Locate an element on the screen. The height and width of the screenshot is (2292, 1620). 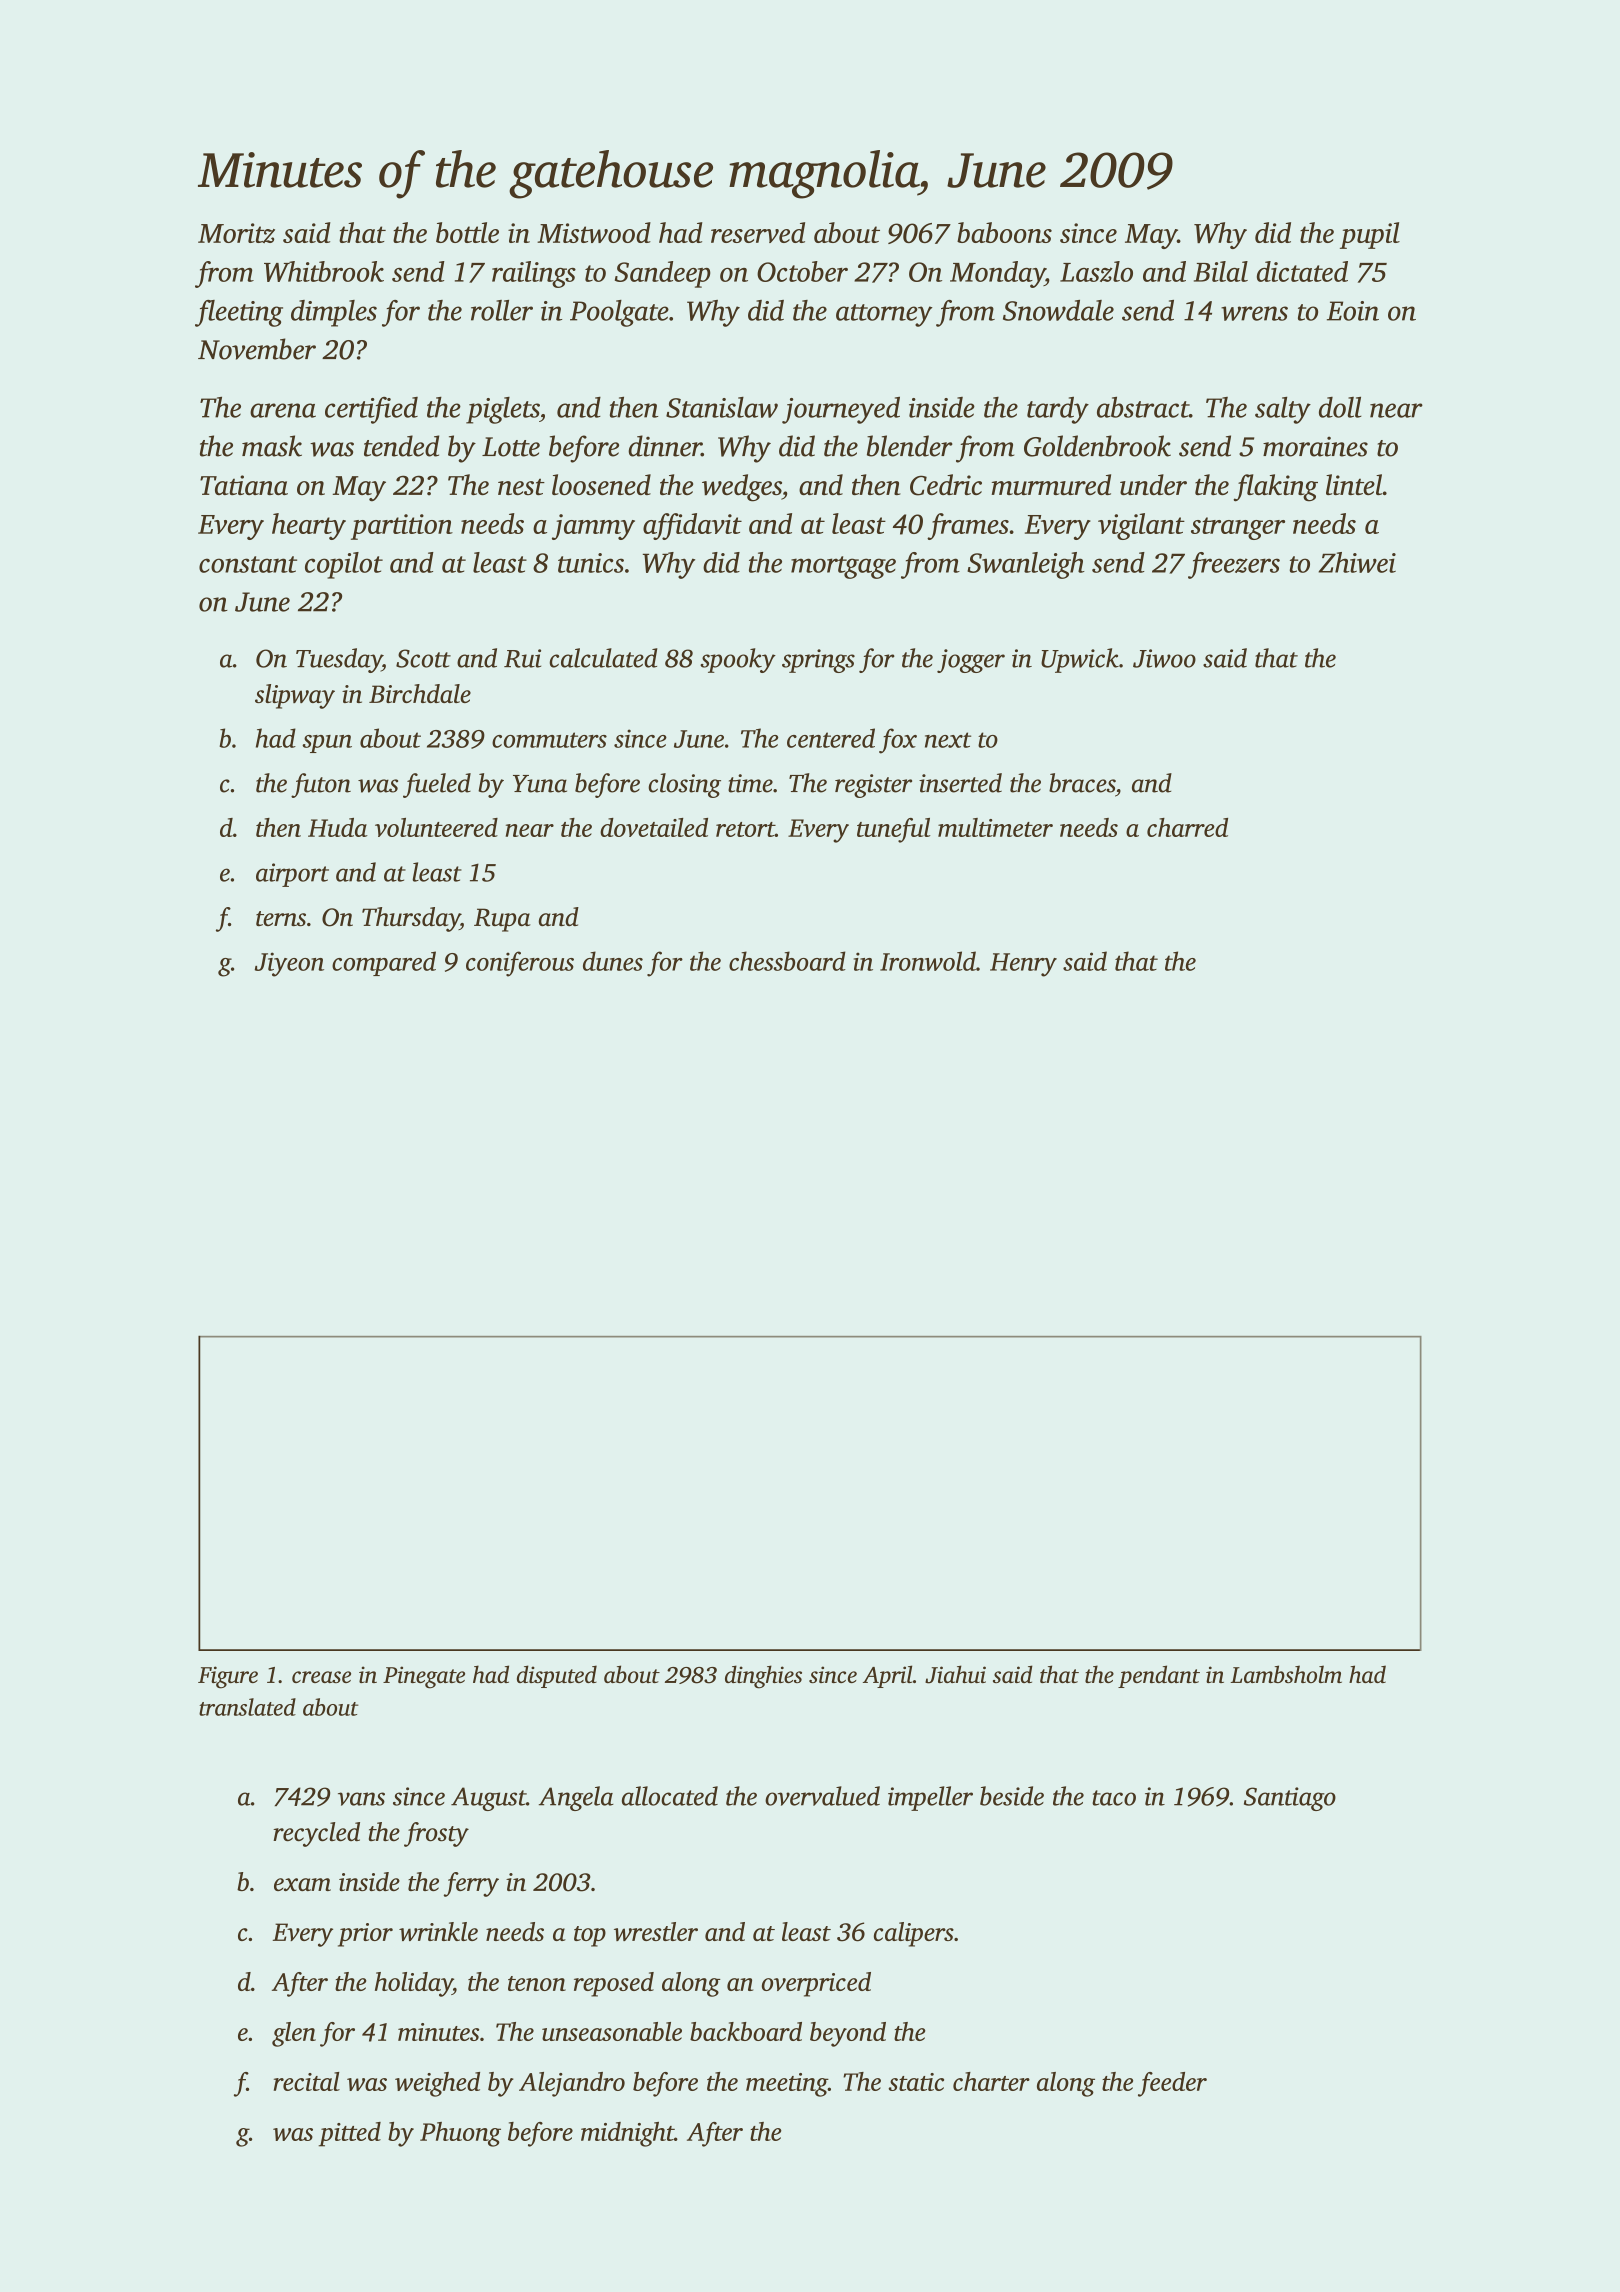
pupil is located at coordinates (1370, 235).
